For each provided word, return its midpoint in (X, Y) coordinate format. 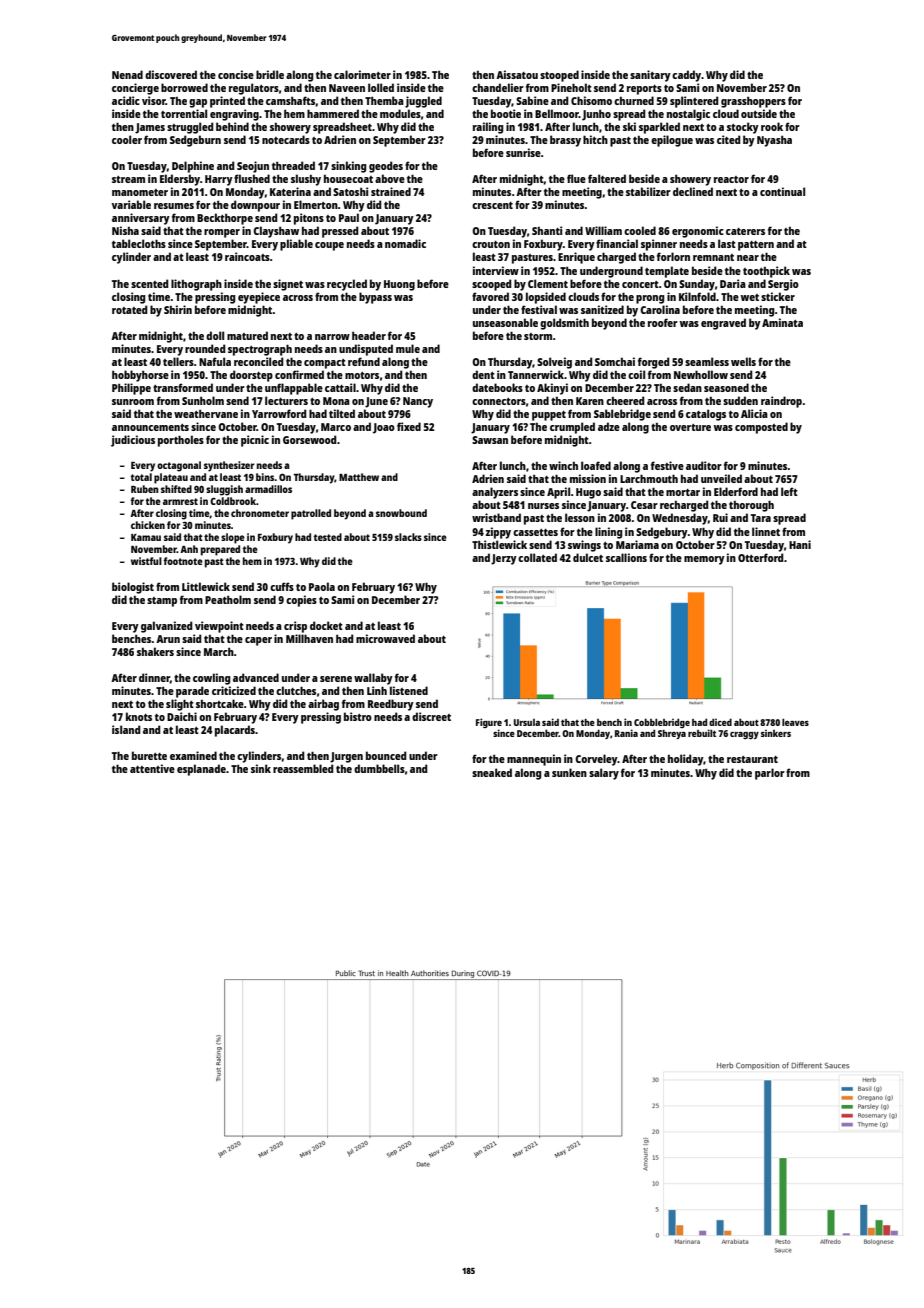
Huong (399, 285)
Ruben (145, 489)
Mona (336, 401)
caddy (686, 76)
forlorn (673, 256)
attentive (152, 768)
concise (236, 74)
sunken (569, 772)
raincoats (247, 256)
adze (609, 426)
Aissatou (517, 74)
